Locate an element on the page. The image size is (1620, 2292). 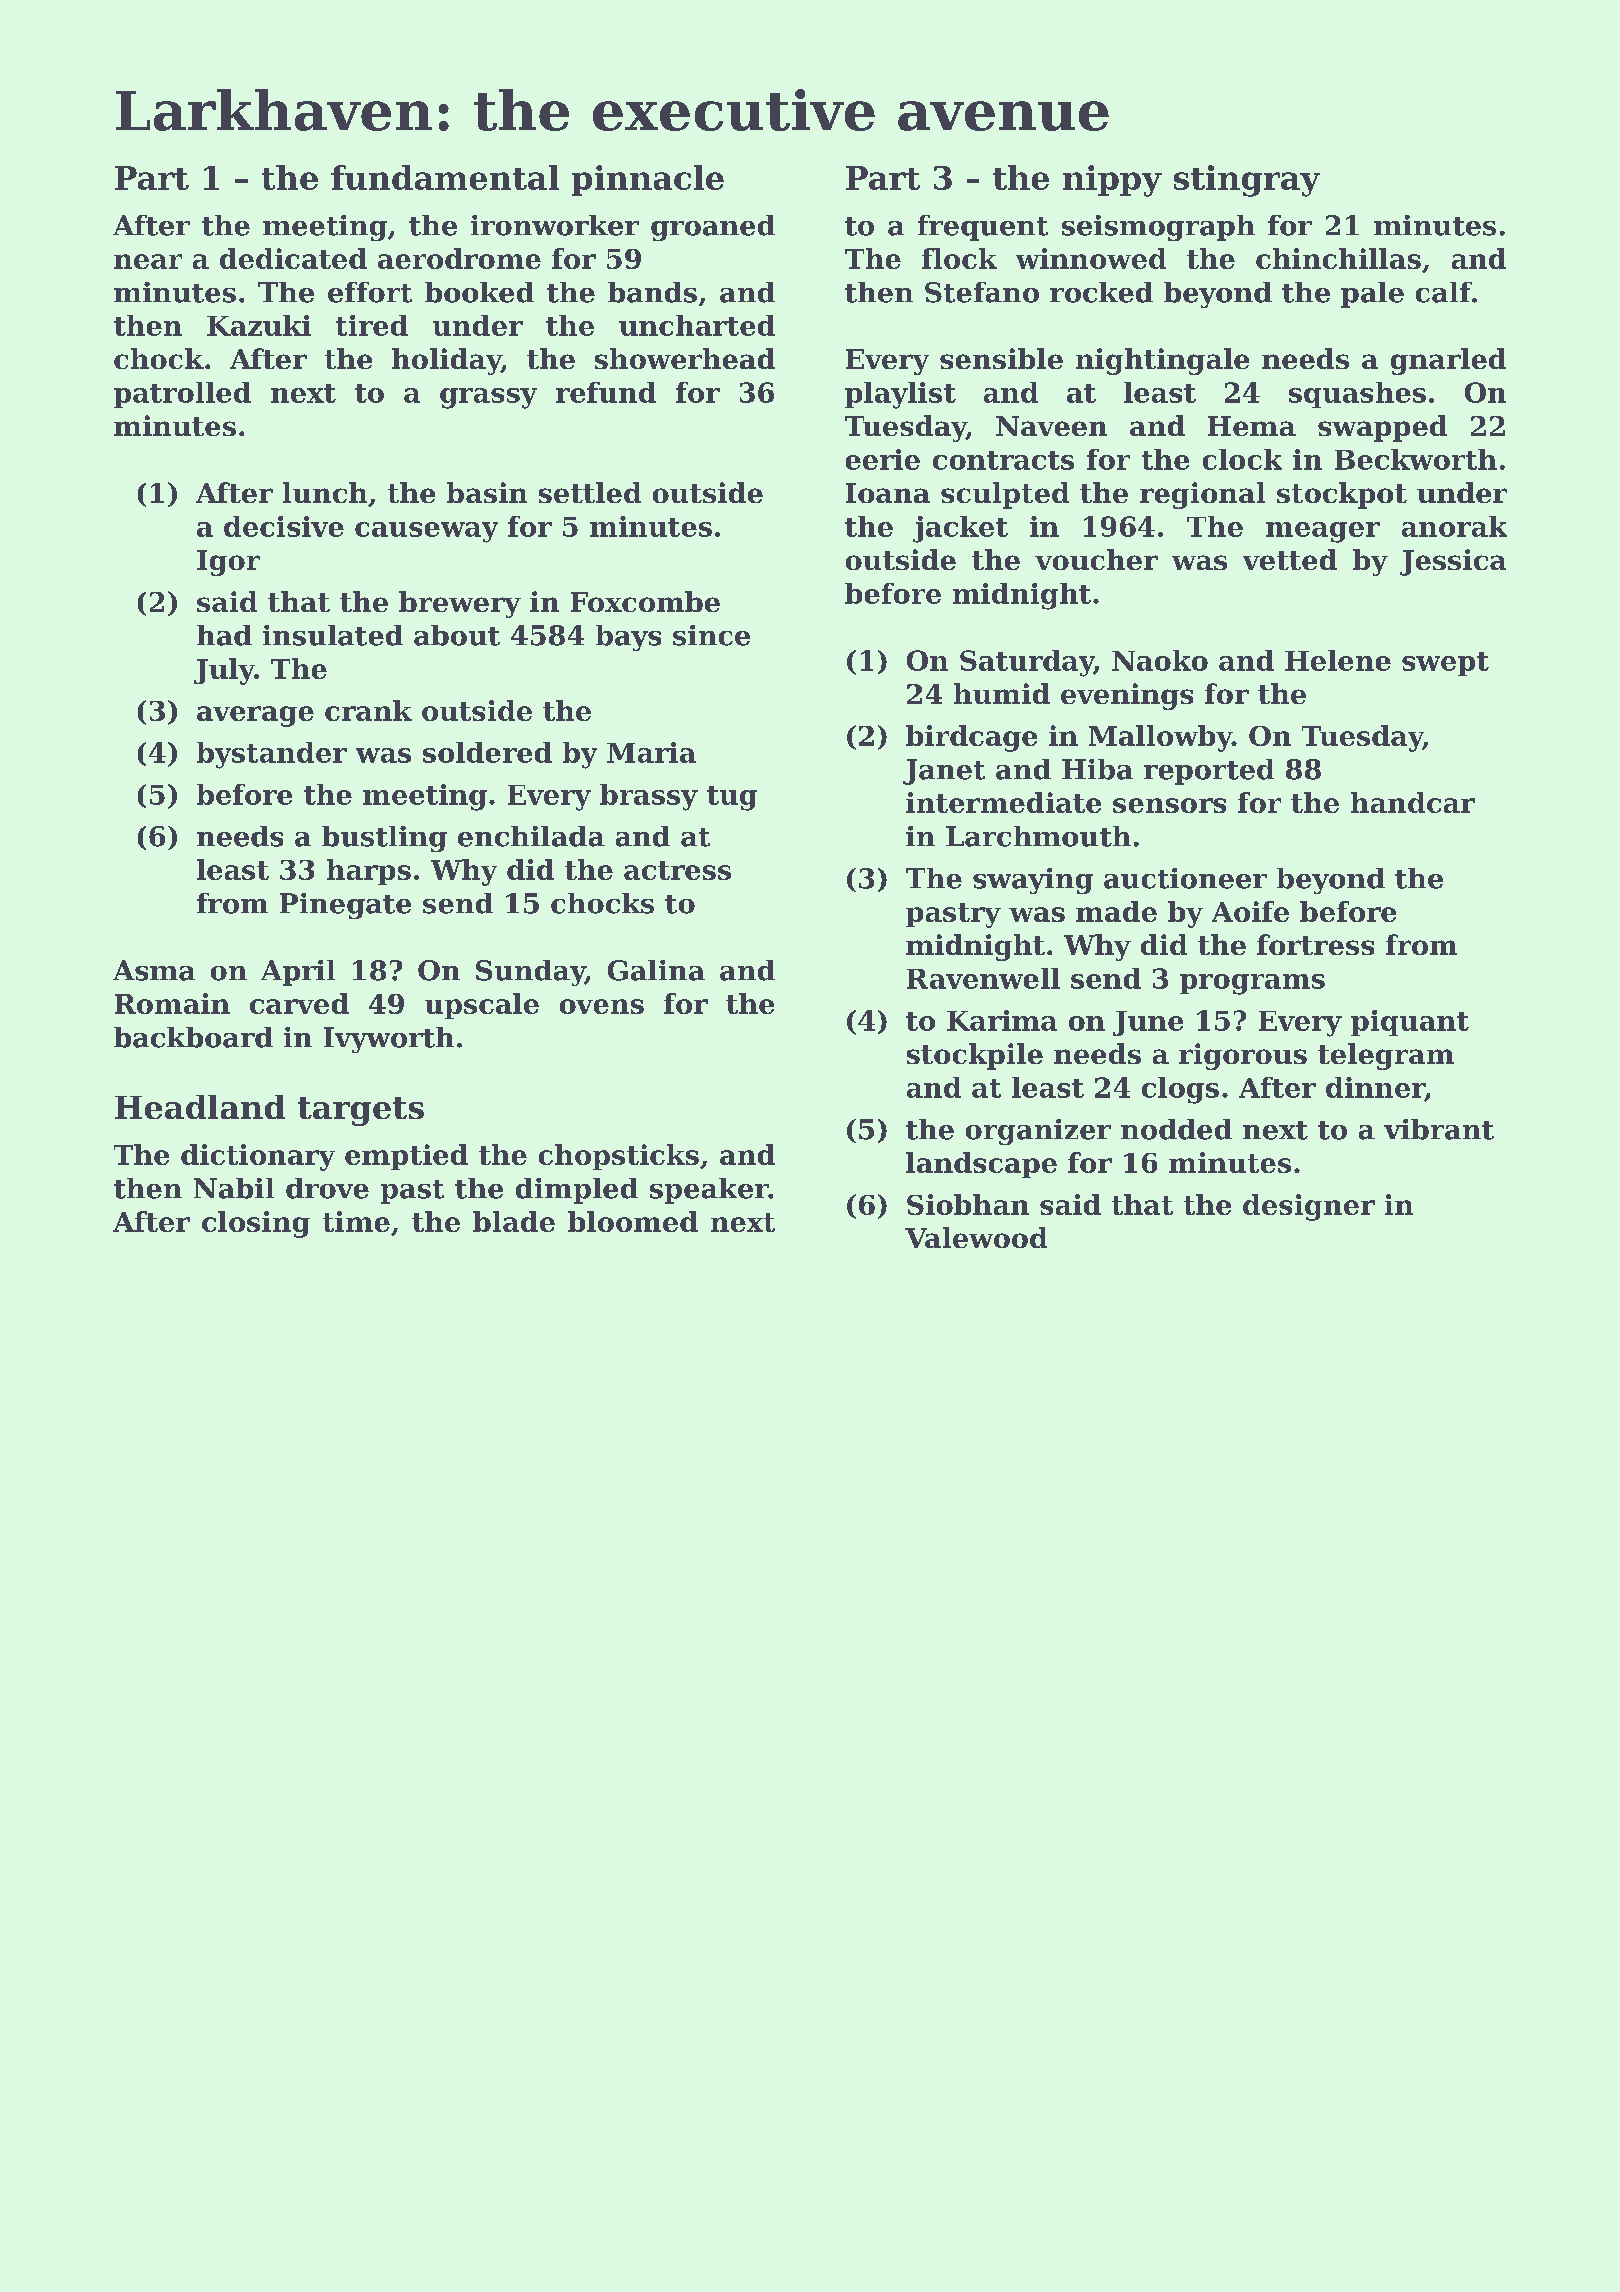
causeway is located at coordinates (426, 532).
